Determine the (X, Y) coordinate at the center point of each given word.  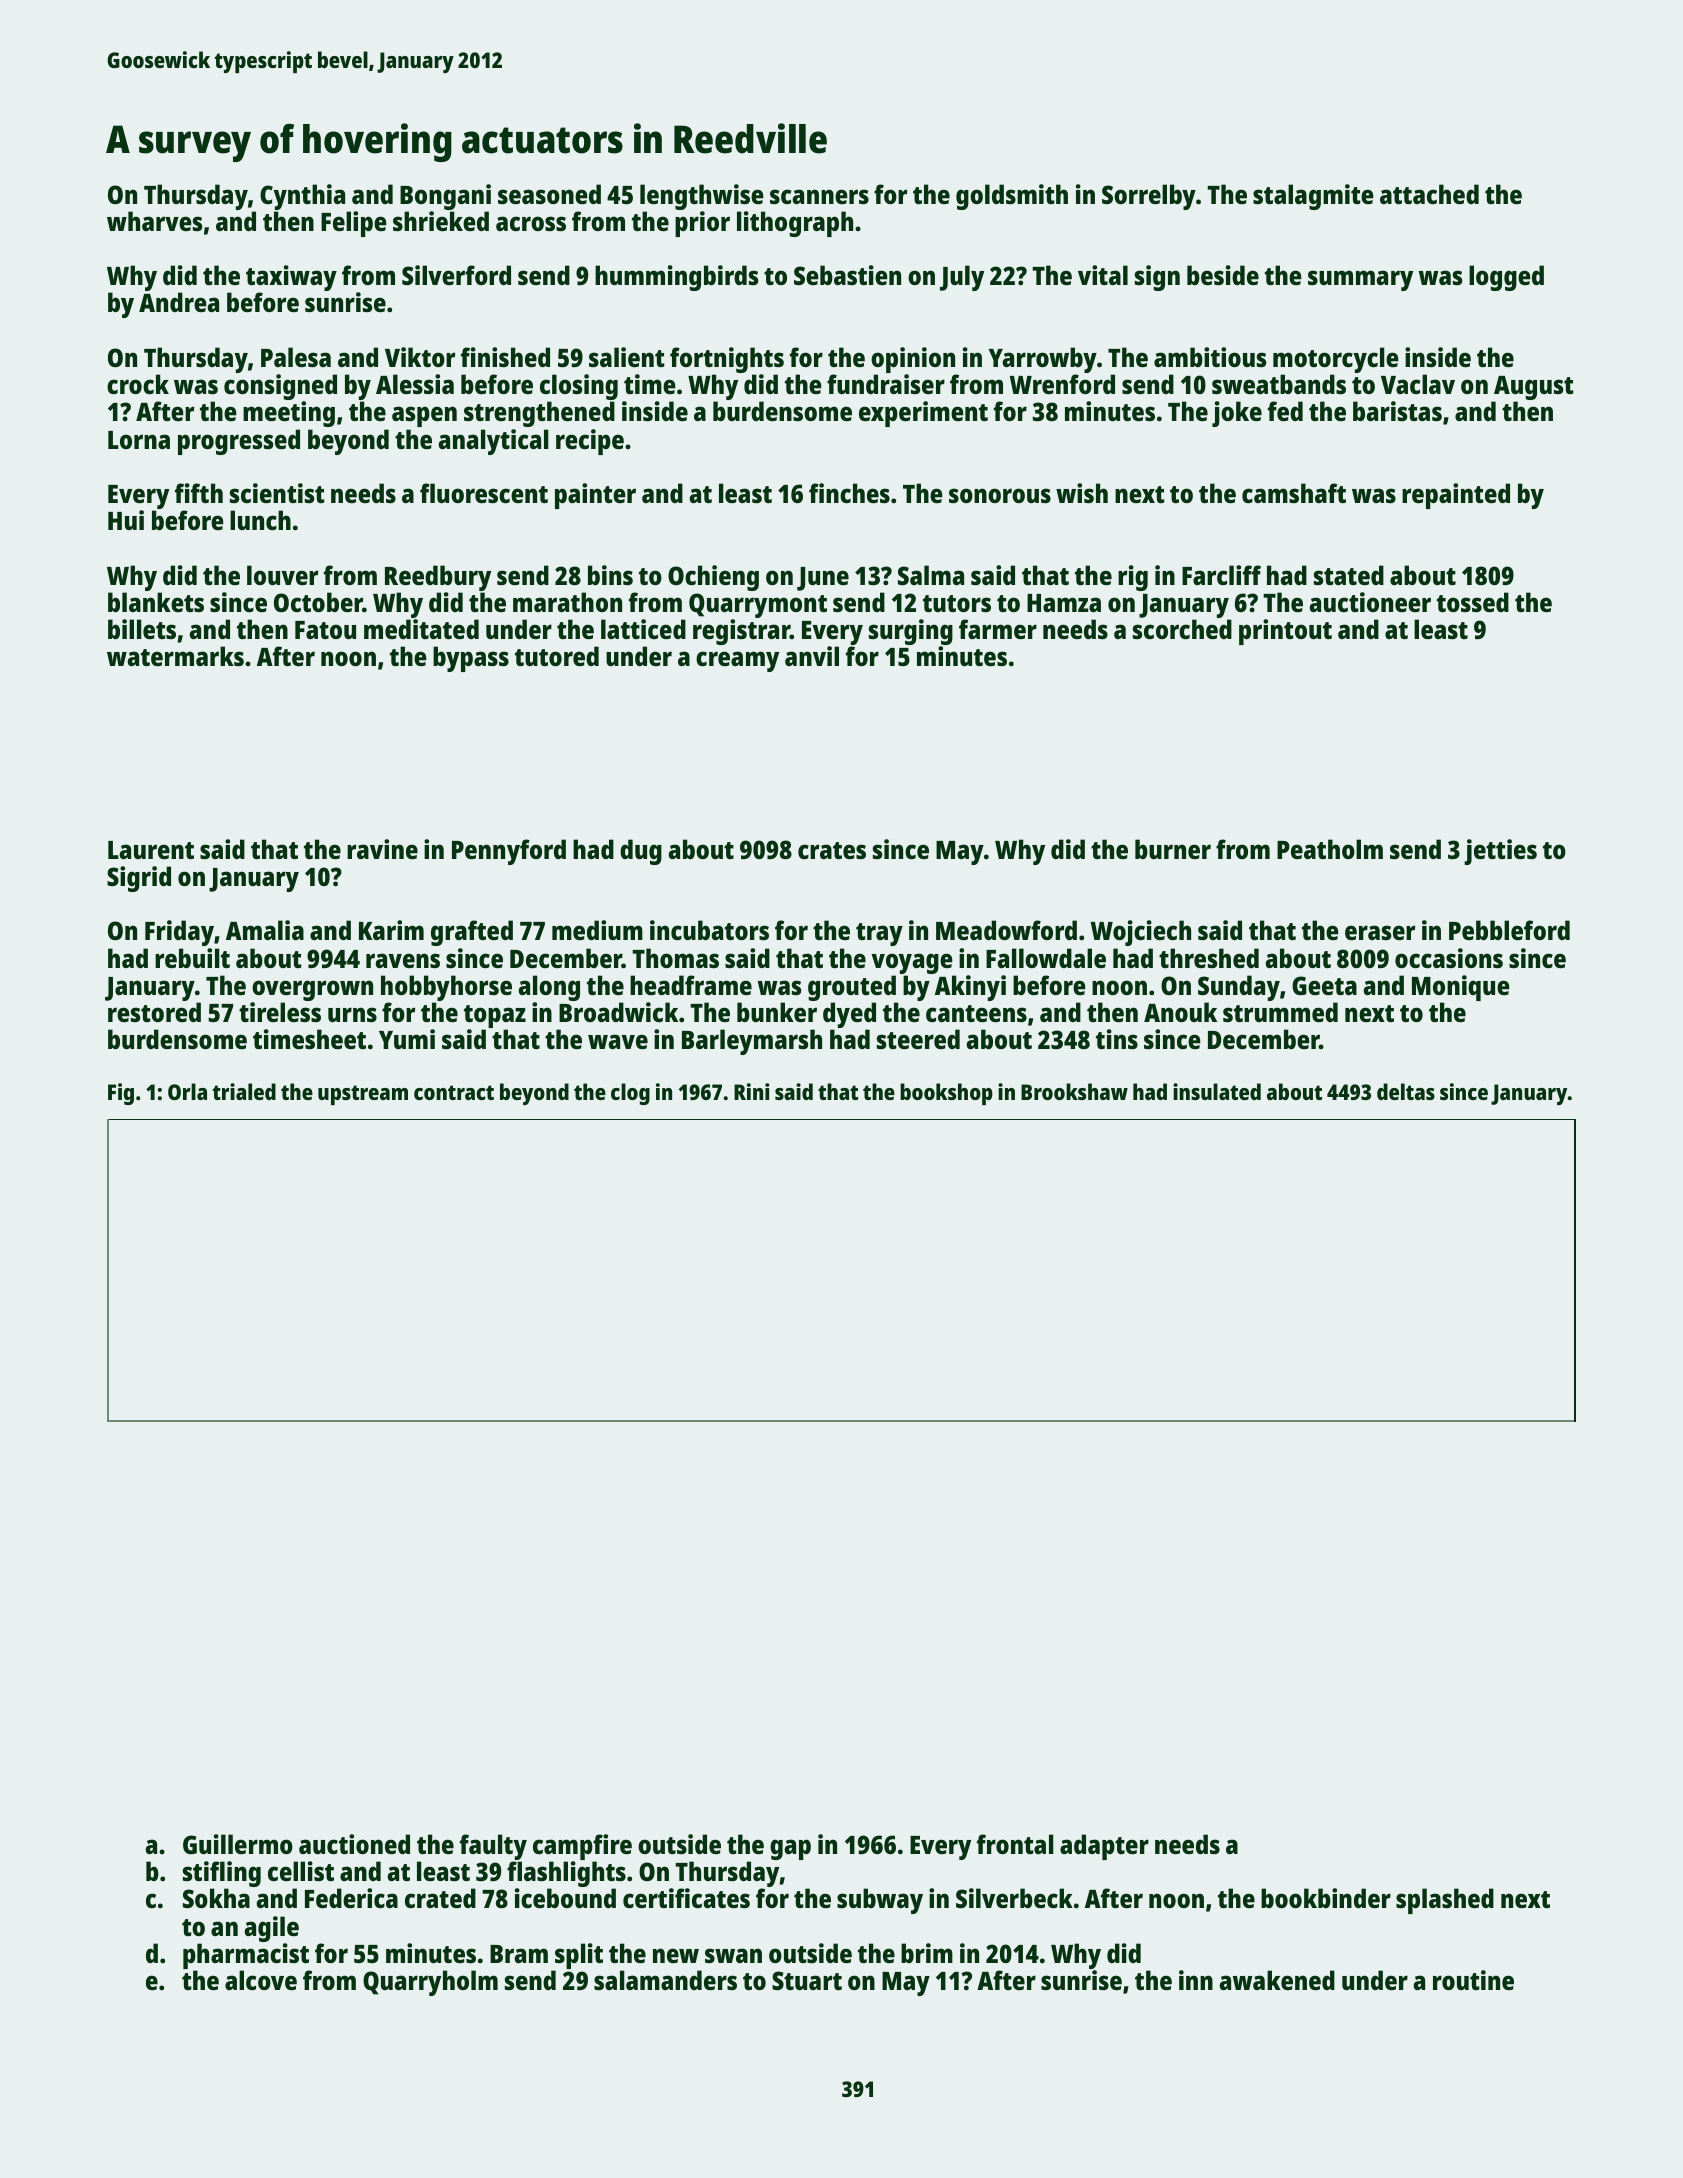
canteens (976, 1013)
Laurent (151, 850)
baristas (1397, 411)
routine (1473, 1980)
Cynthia (302, 197)
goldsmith (1012, 197)
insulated (1217, 1091)
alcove (261, 1980)
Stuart (807, 1980)
